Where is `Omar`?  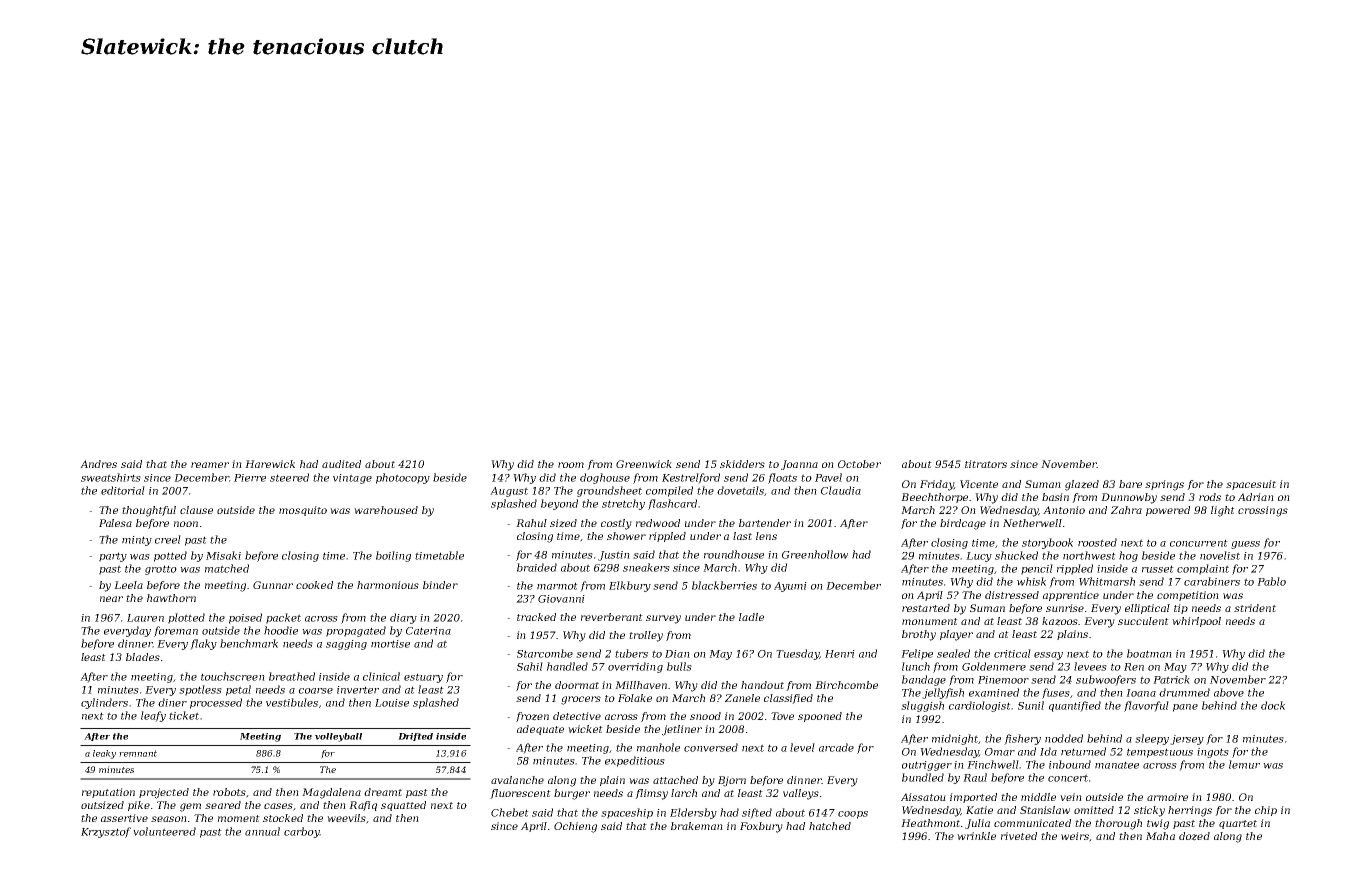 Omar is located at coordinates (1000, 752).
